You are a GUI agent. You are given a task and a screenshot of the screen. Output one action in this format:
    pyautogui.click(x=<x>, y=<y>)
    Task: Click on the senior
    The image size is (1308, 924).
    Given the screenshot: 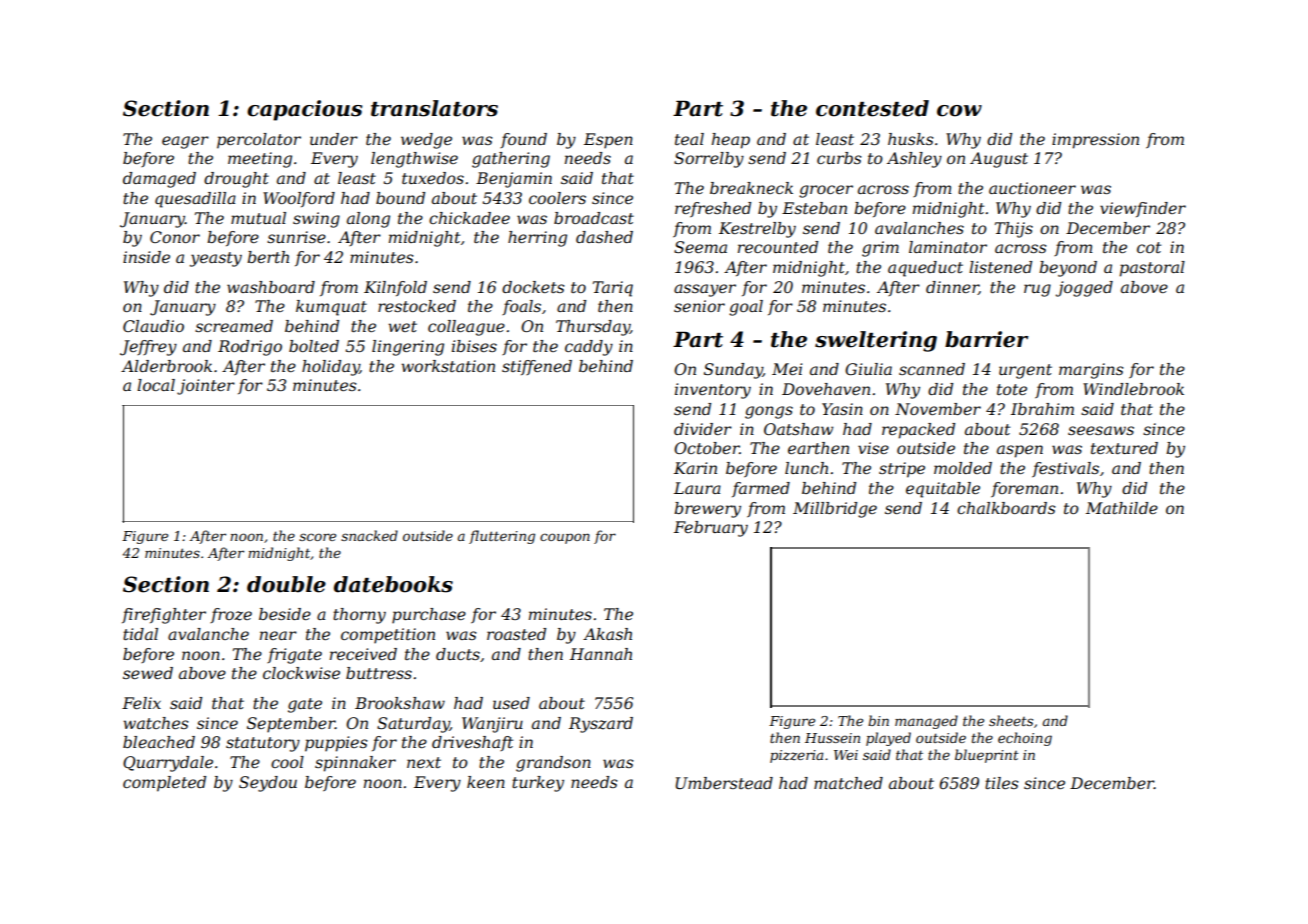 What is the action you would take?
    pyautogui.click(x=699, y=306)
